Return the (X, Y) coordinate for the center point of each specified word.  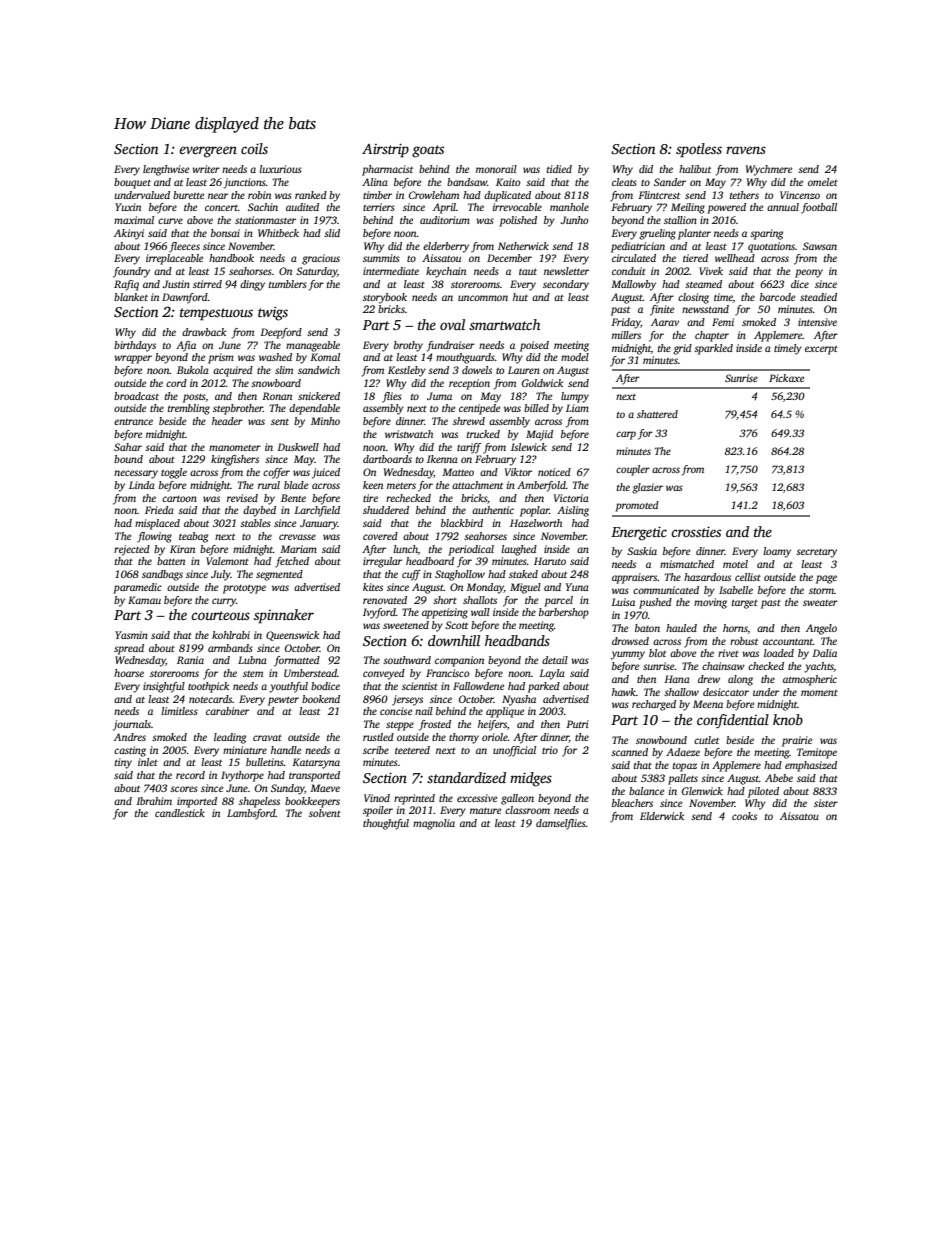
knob (788, 719)
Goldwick (542, 383)
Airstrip (385, 150)
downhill (454, 640)
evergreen (208, 152)
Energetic (639, 533)
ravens (746, 150)
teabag (193, 537)
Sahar (128, 447)
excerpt (821, 350)
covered (380, 536)
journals (132, 725)
